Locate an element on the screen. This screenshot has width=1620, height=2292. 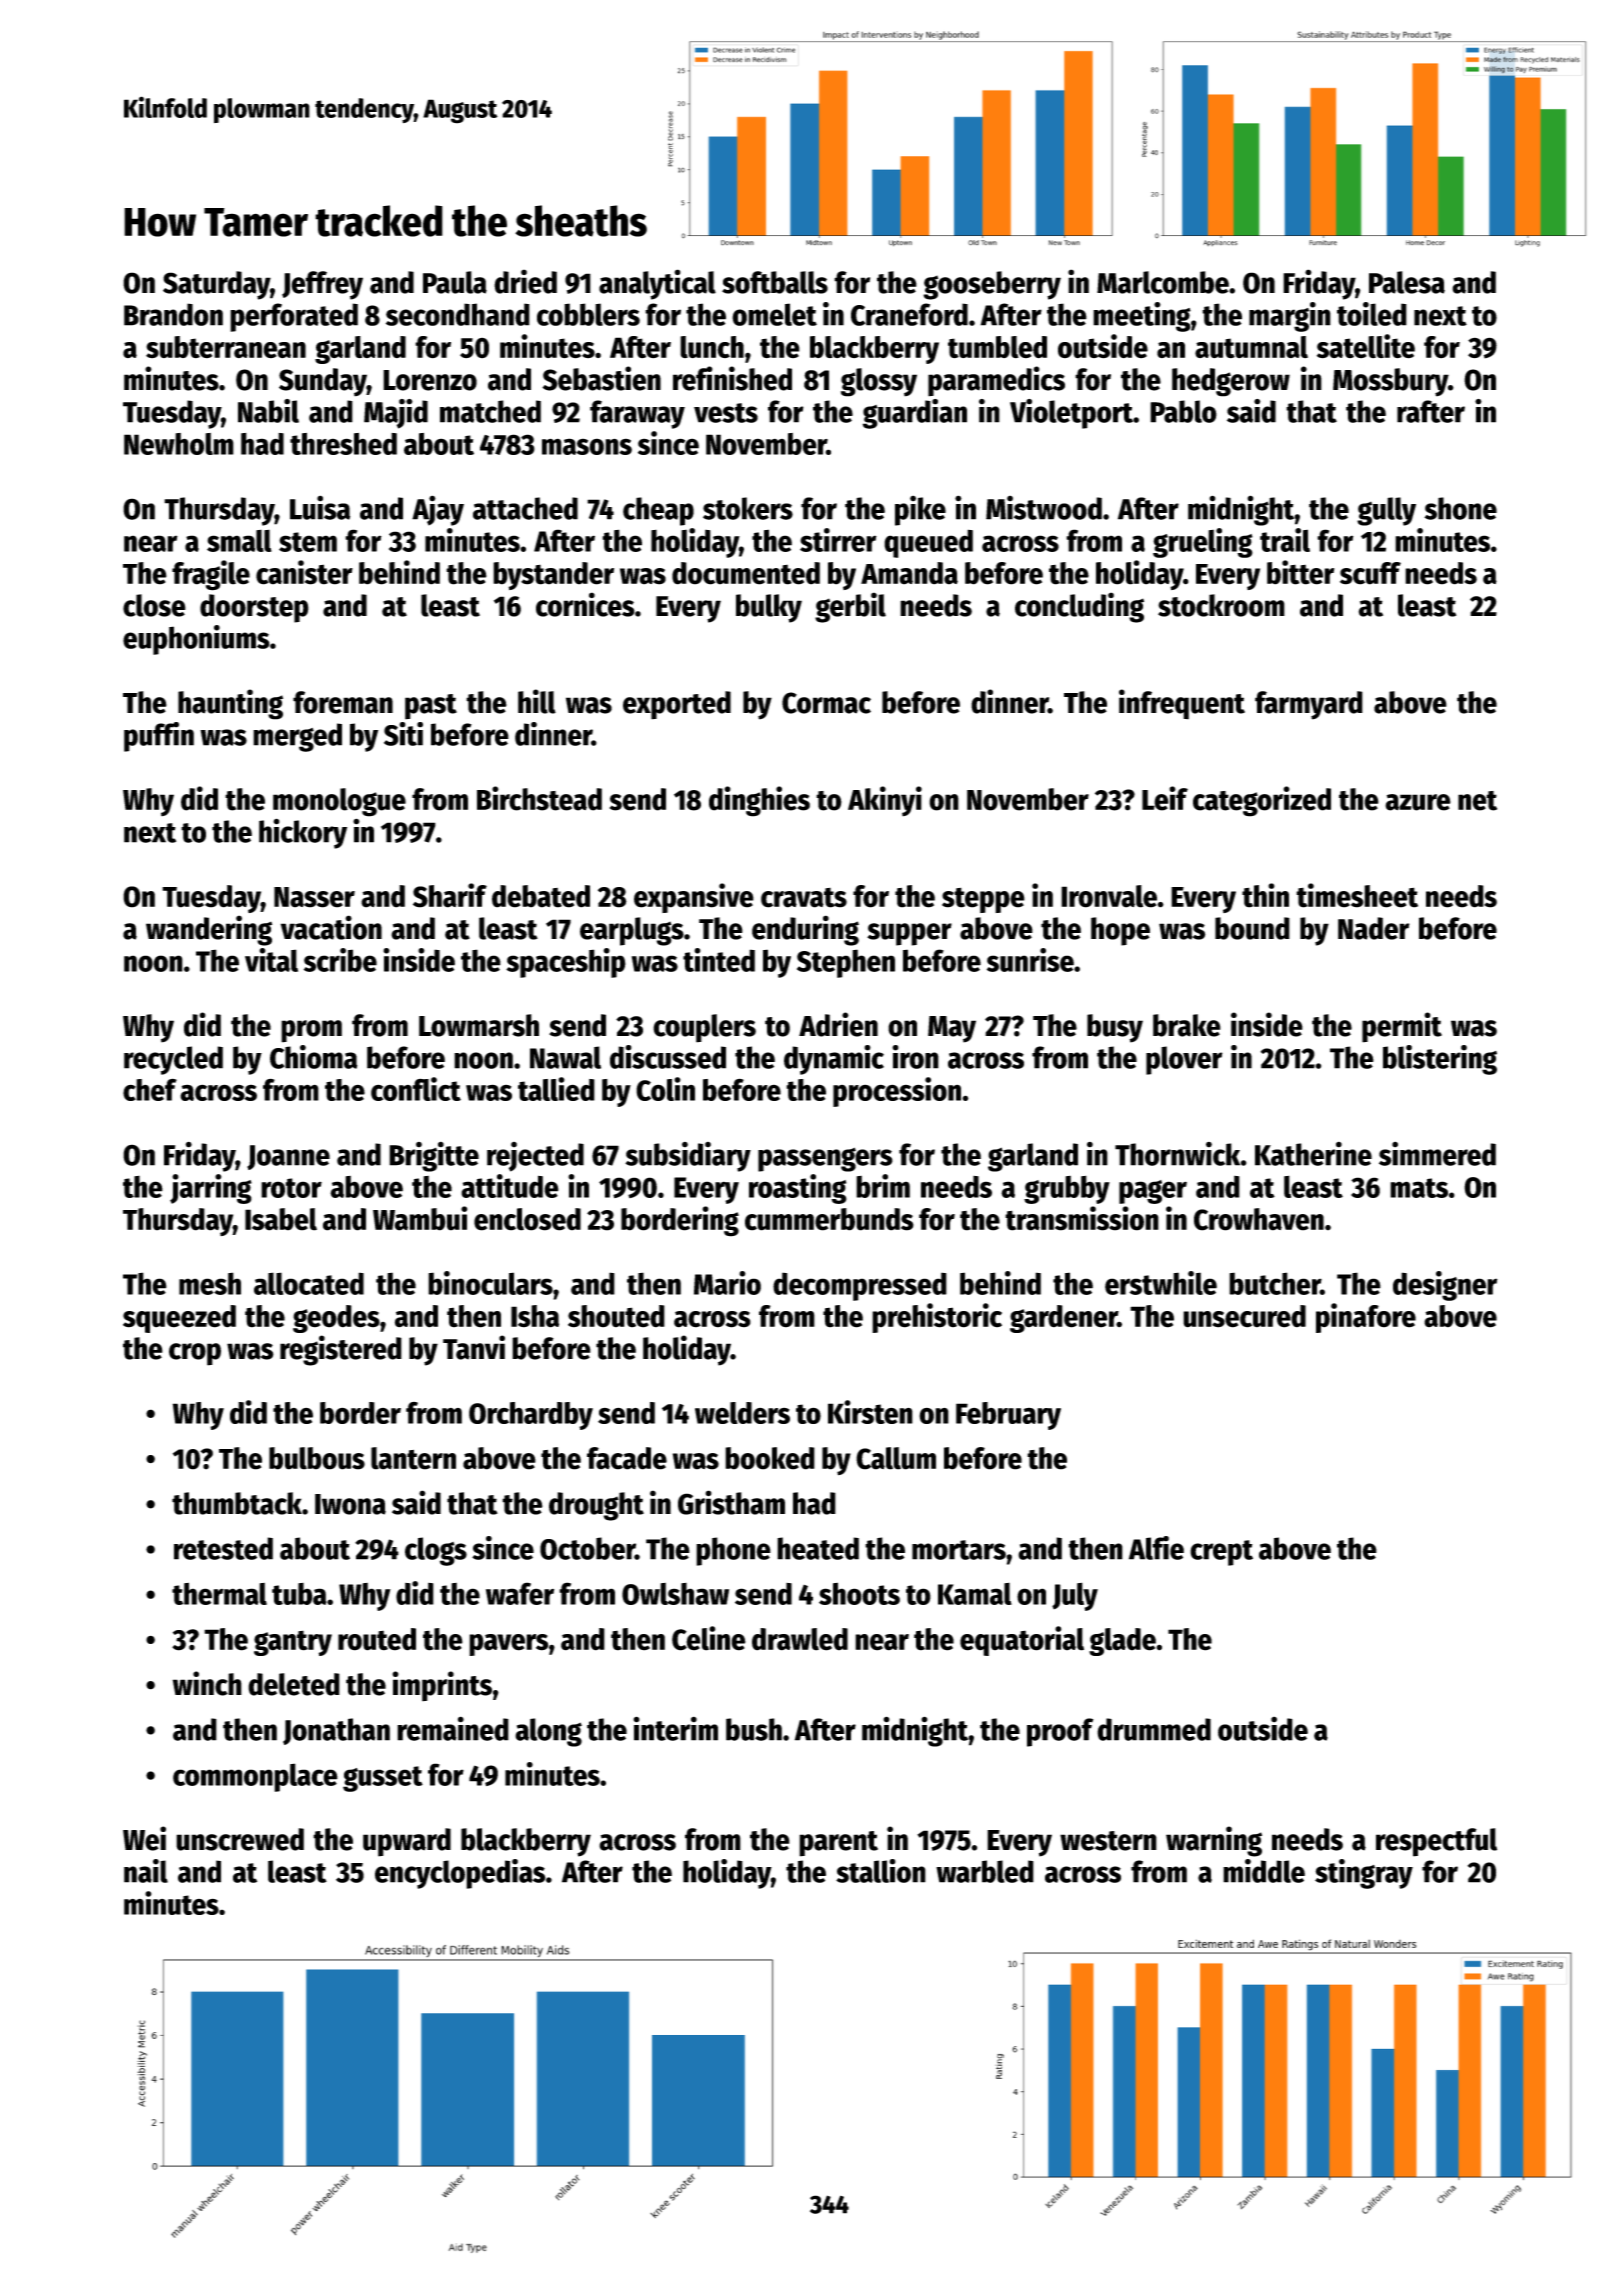
stingray is located at coordinates (1364, 1874).
